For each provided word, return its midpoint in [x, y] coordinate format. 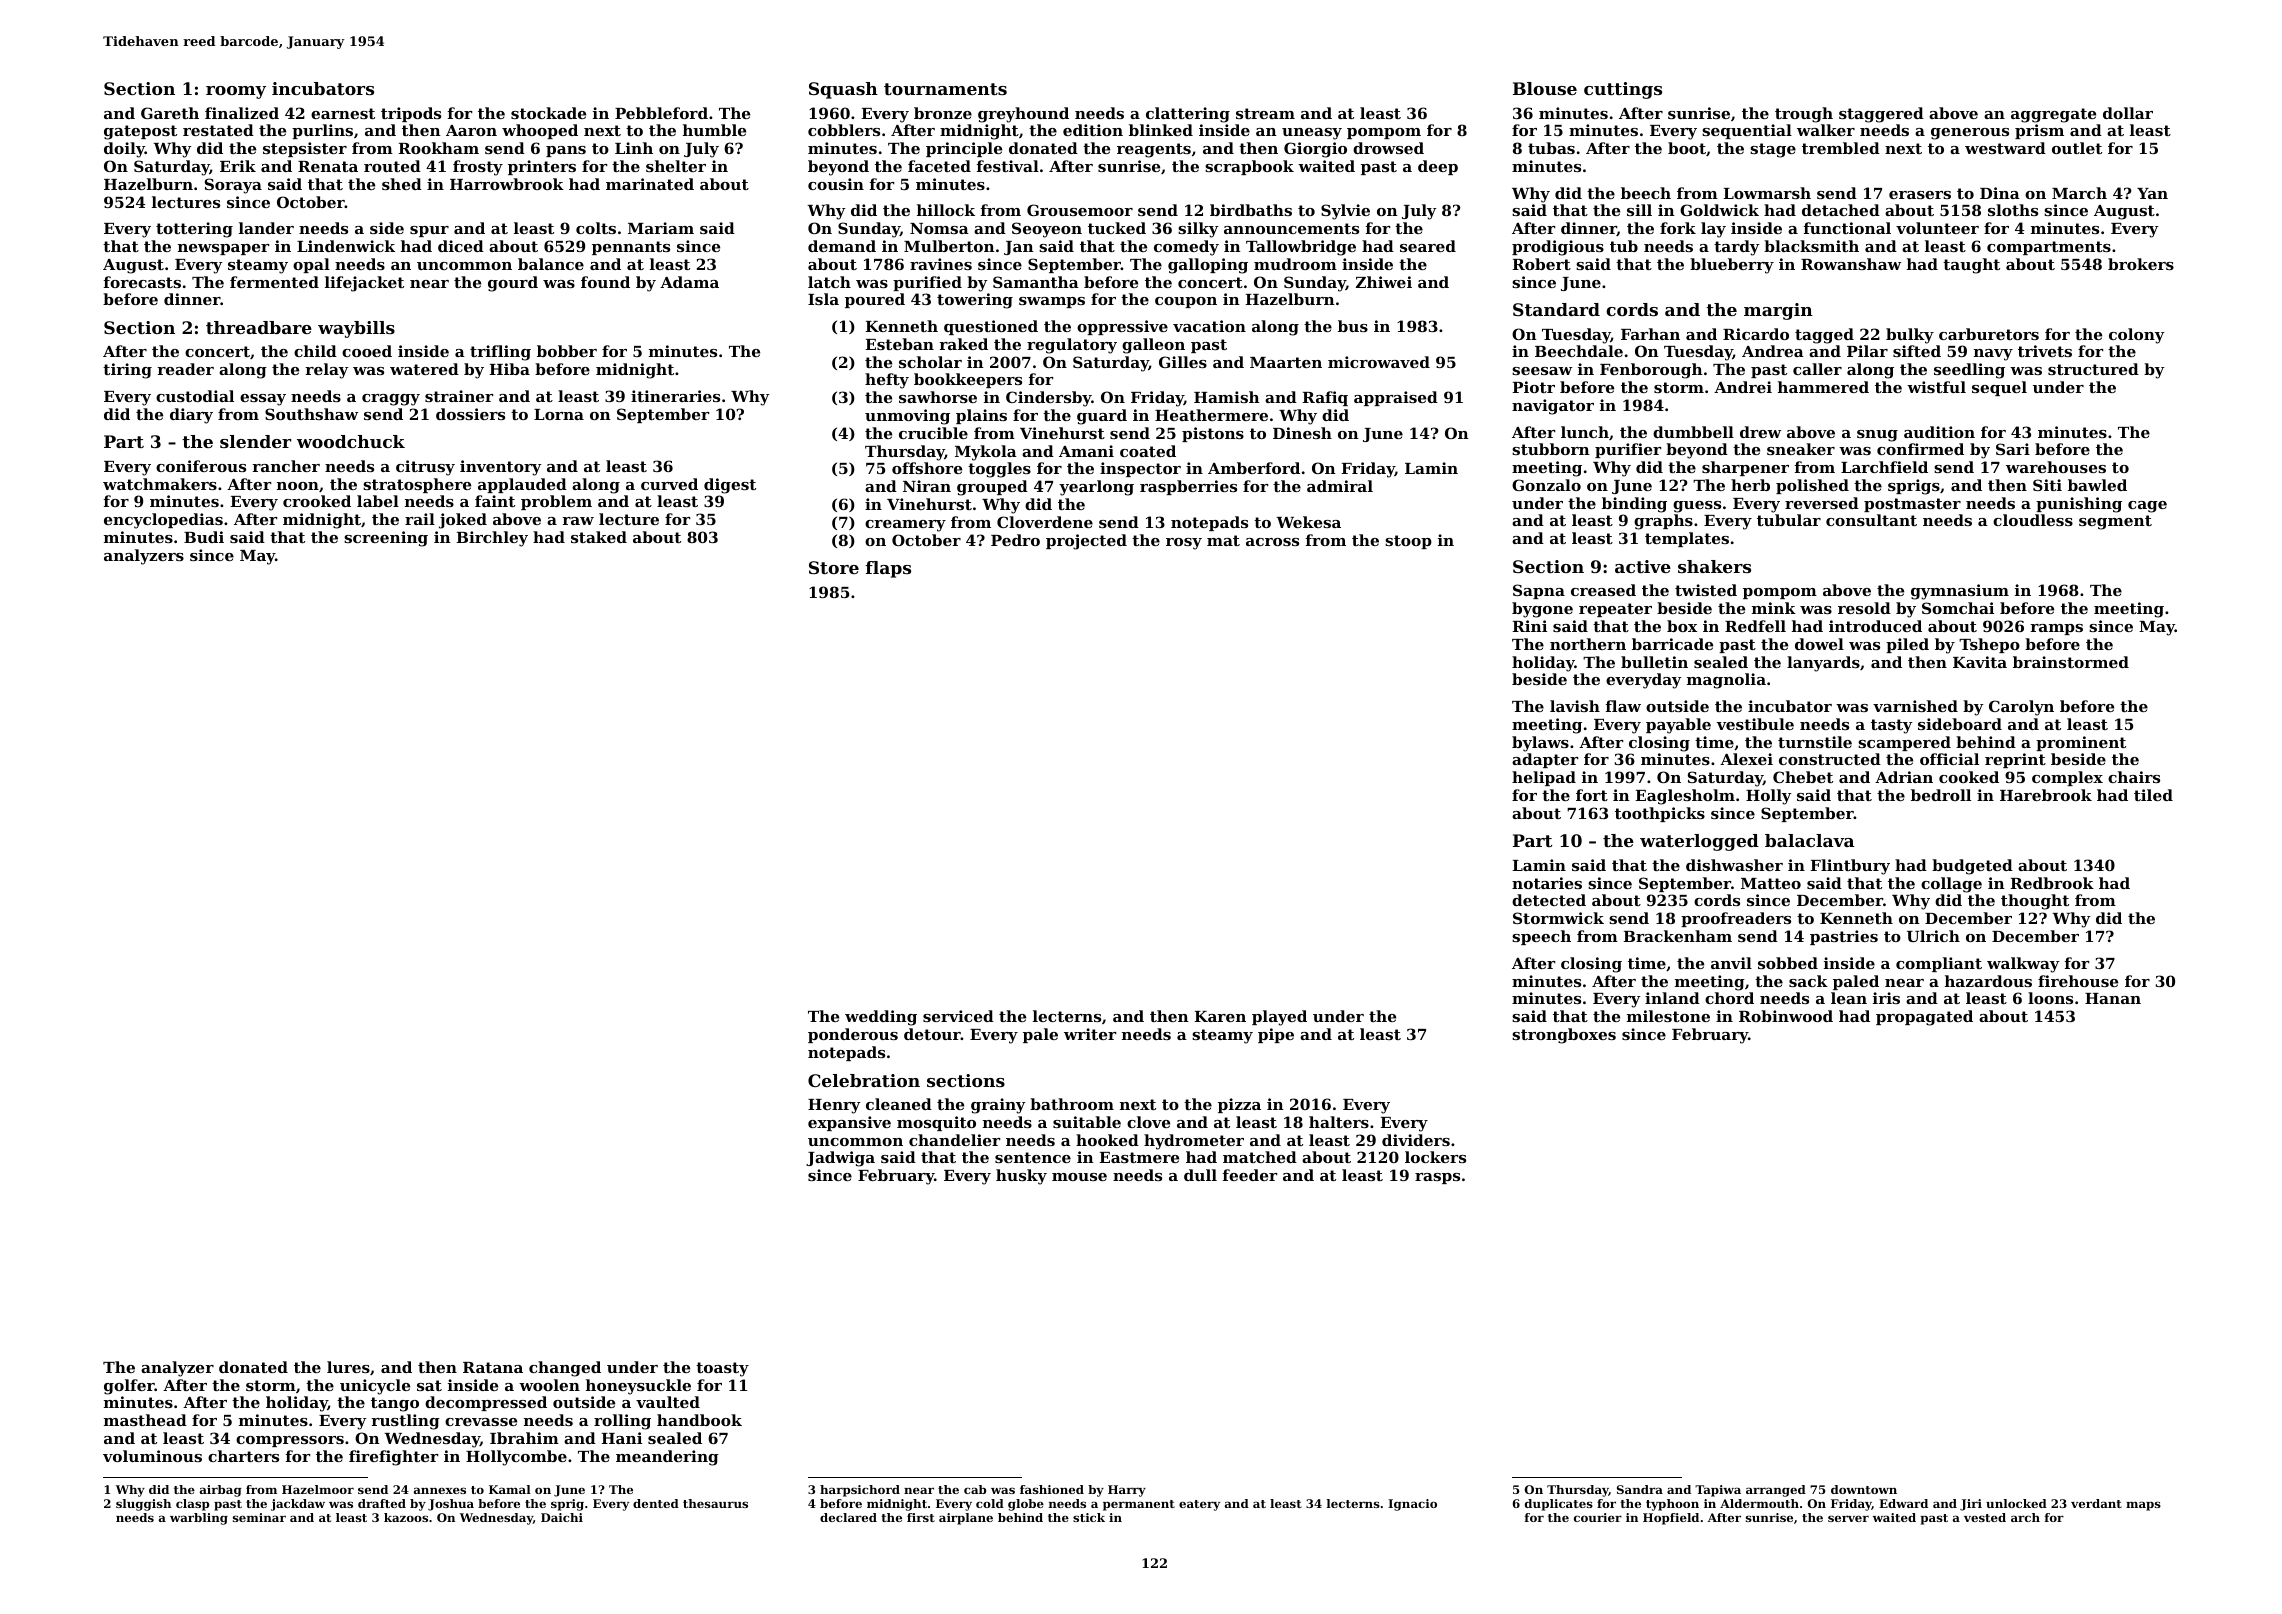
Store [834, 567]
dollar [2128, 113]
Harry [1127, 1491]
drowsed [1388, 148]
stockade [548, 113]
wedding [881, 1018]
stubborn [1551, 449]
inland [1672, 998]
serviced [958, 1016]
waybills [356, 329]
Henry [834, 1106]
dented [656, 1503]
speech [1541, 937]
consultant [1871, 520]
